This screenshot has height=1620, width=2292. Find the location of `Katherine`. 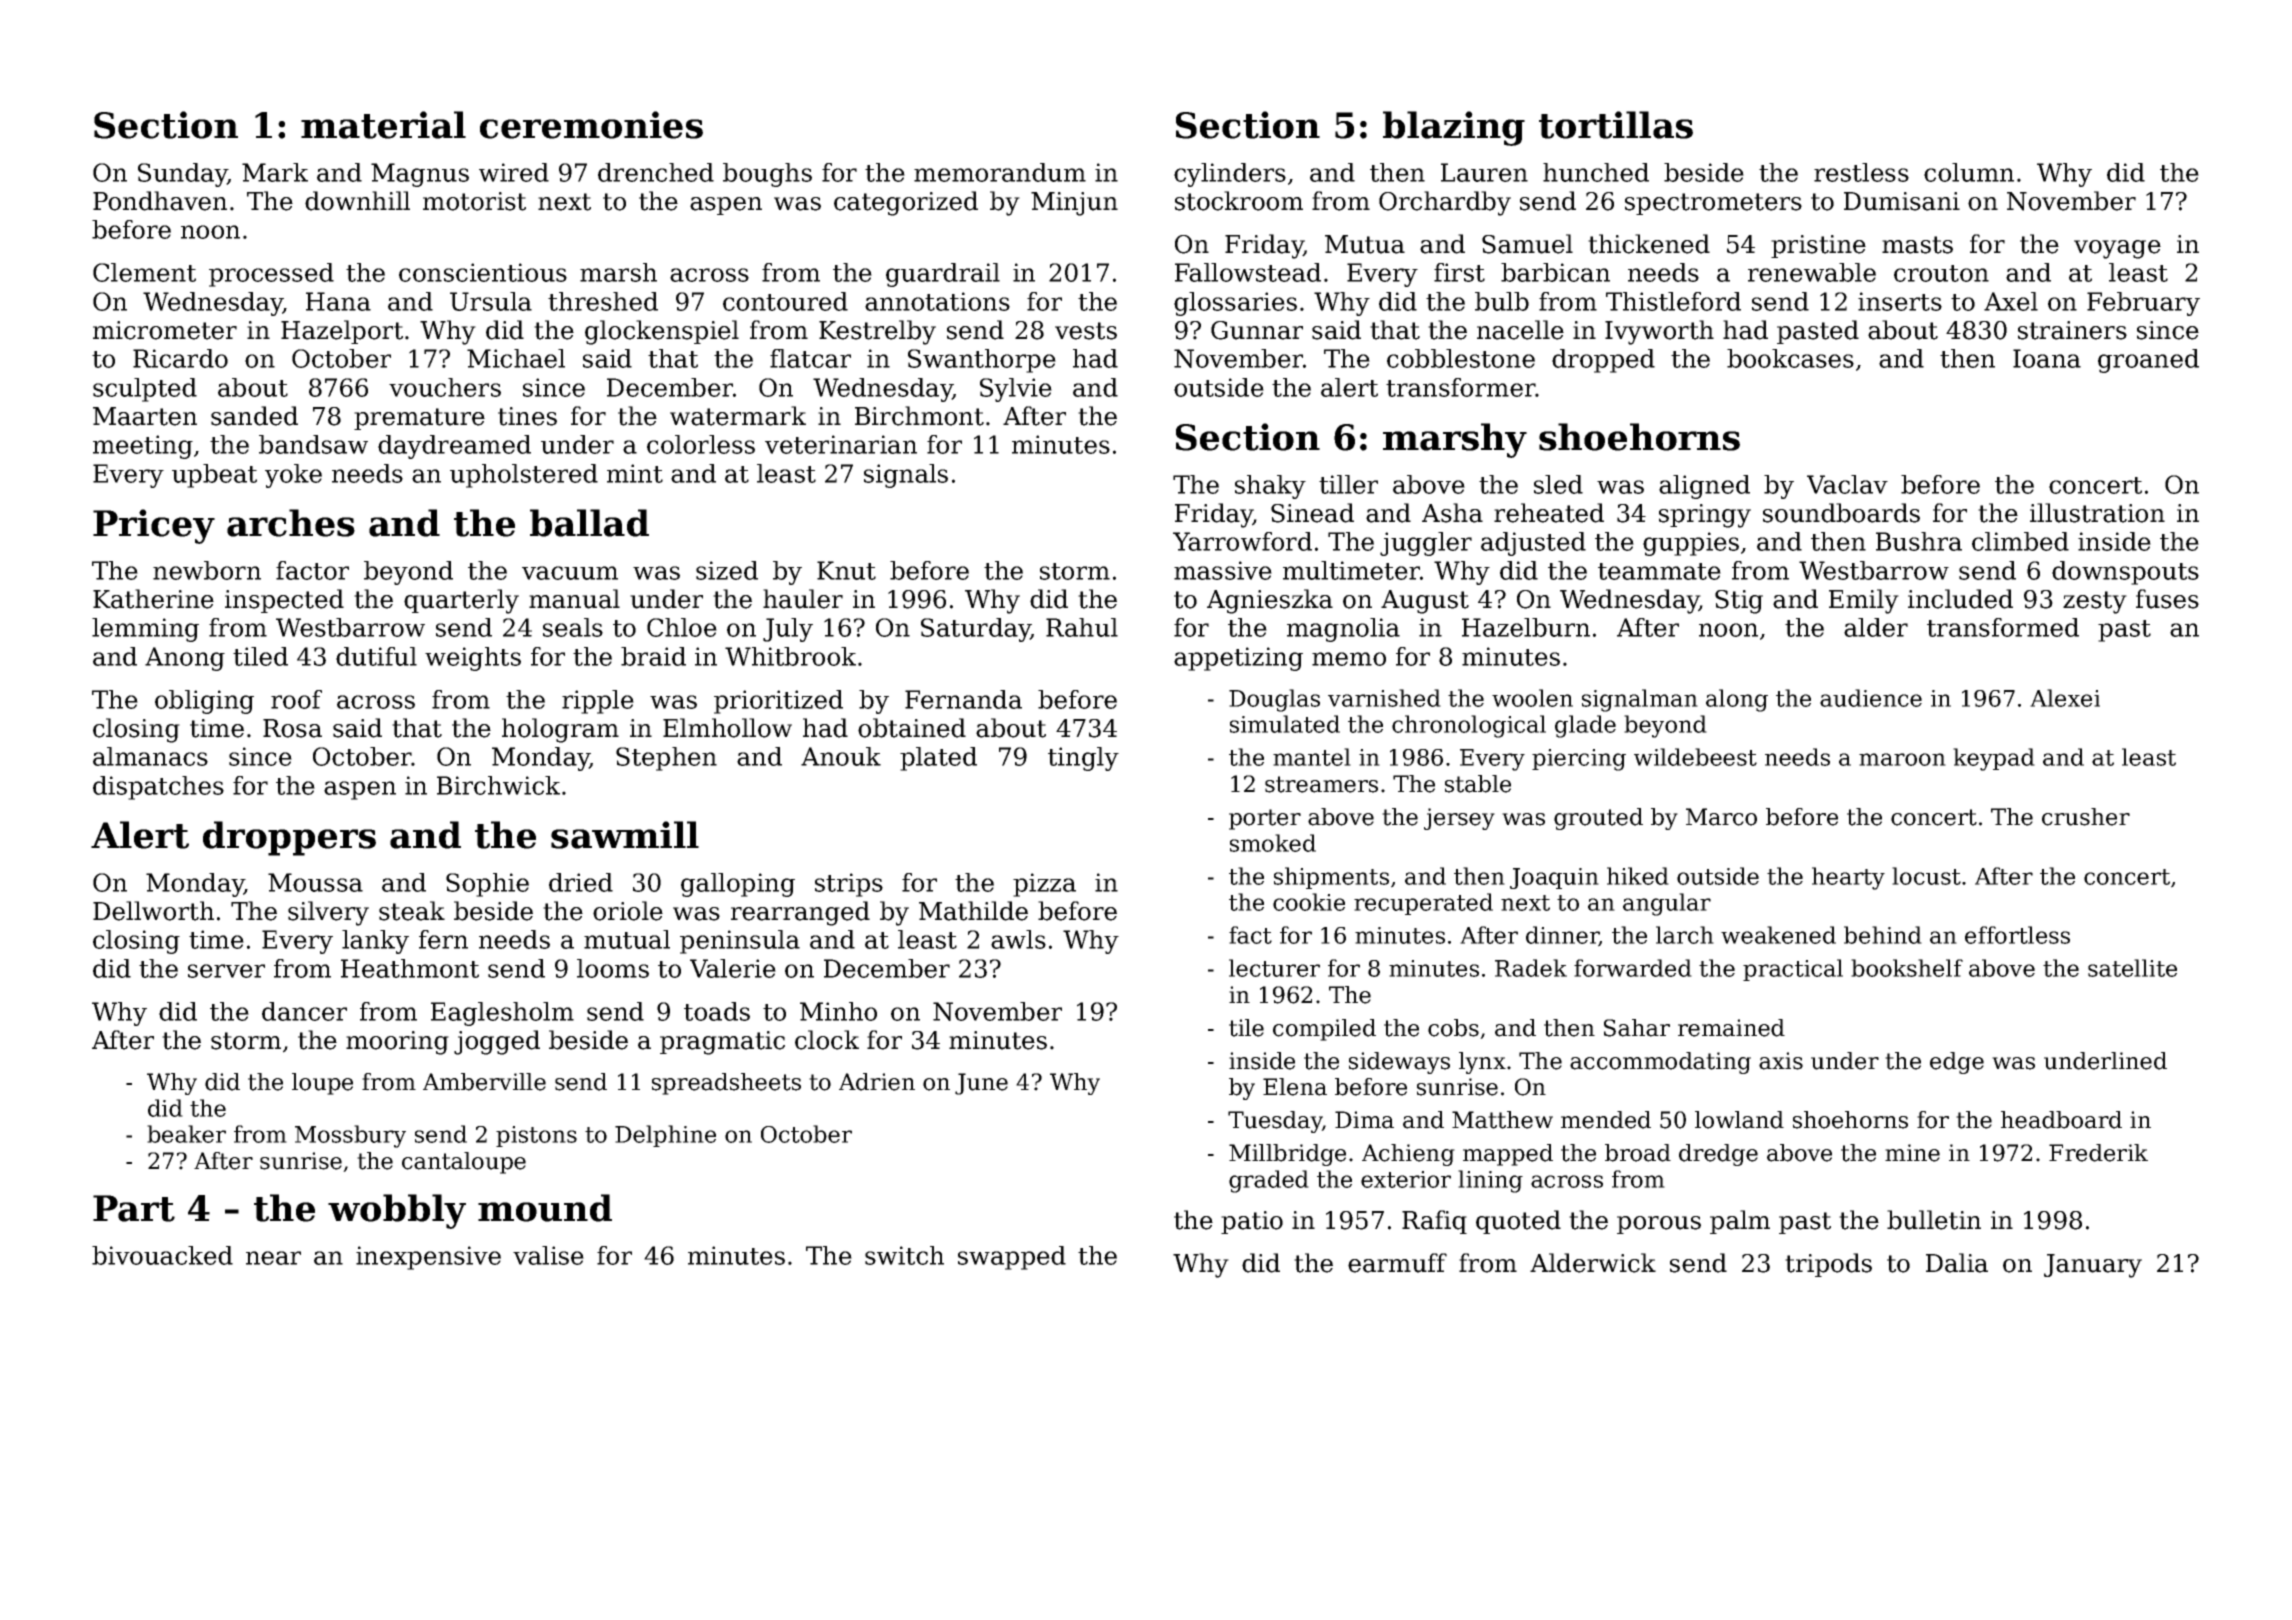

Katherine is located at coordinates (153, 599).
